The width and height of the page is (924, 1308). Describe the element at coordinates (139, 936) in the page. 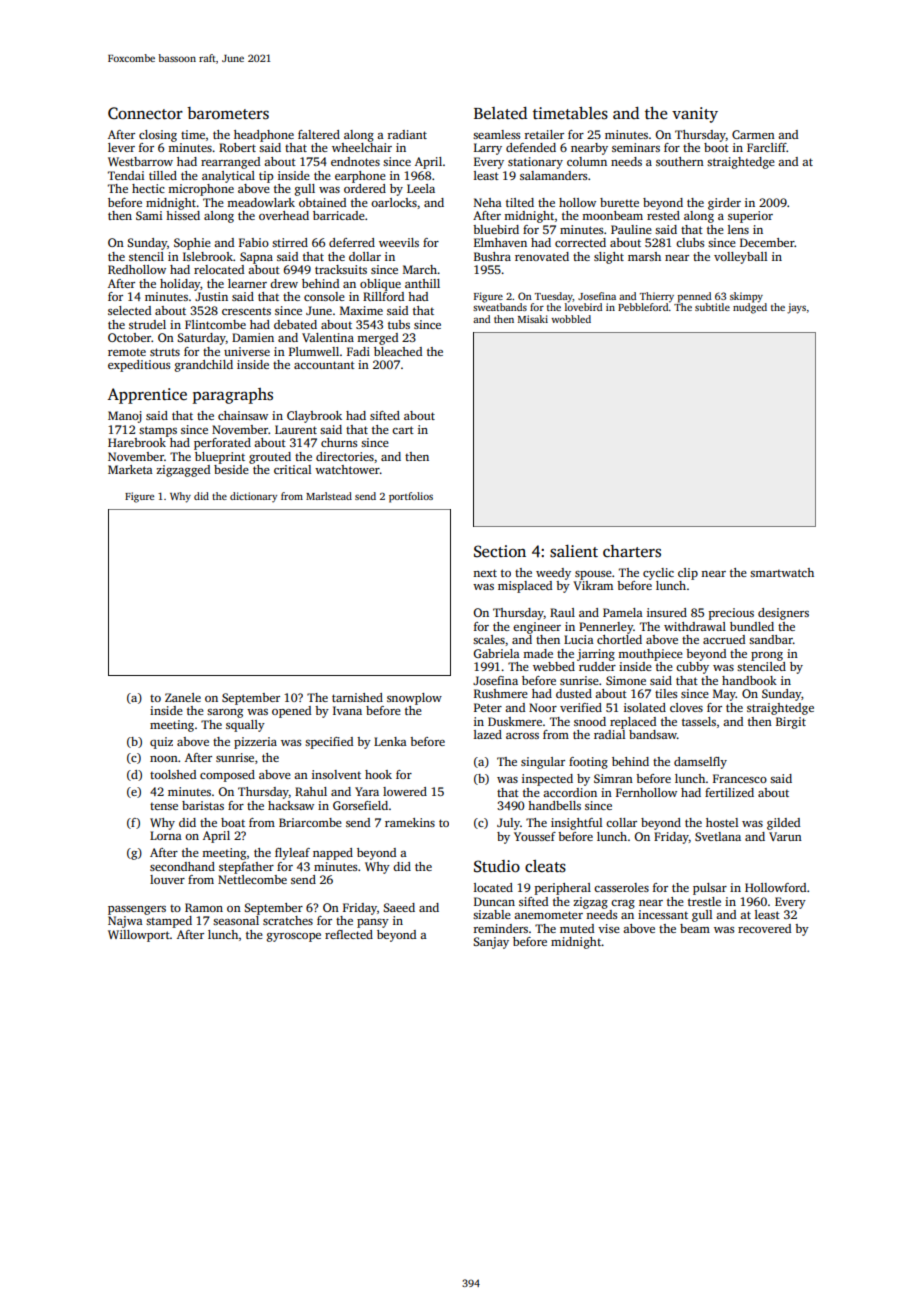

I see `Willowport` at that location.
